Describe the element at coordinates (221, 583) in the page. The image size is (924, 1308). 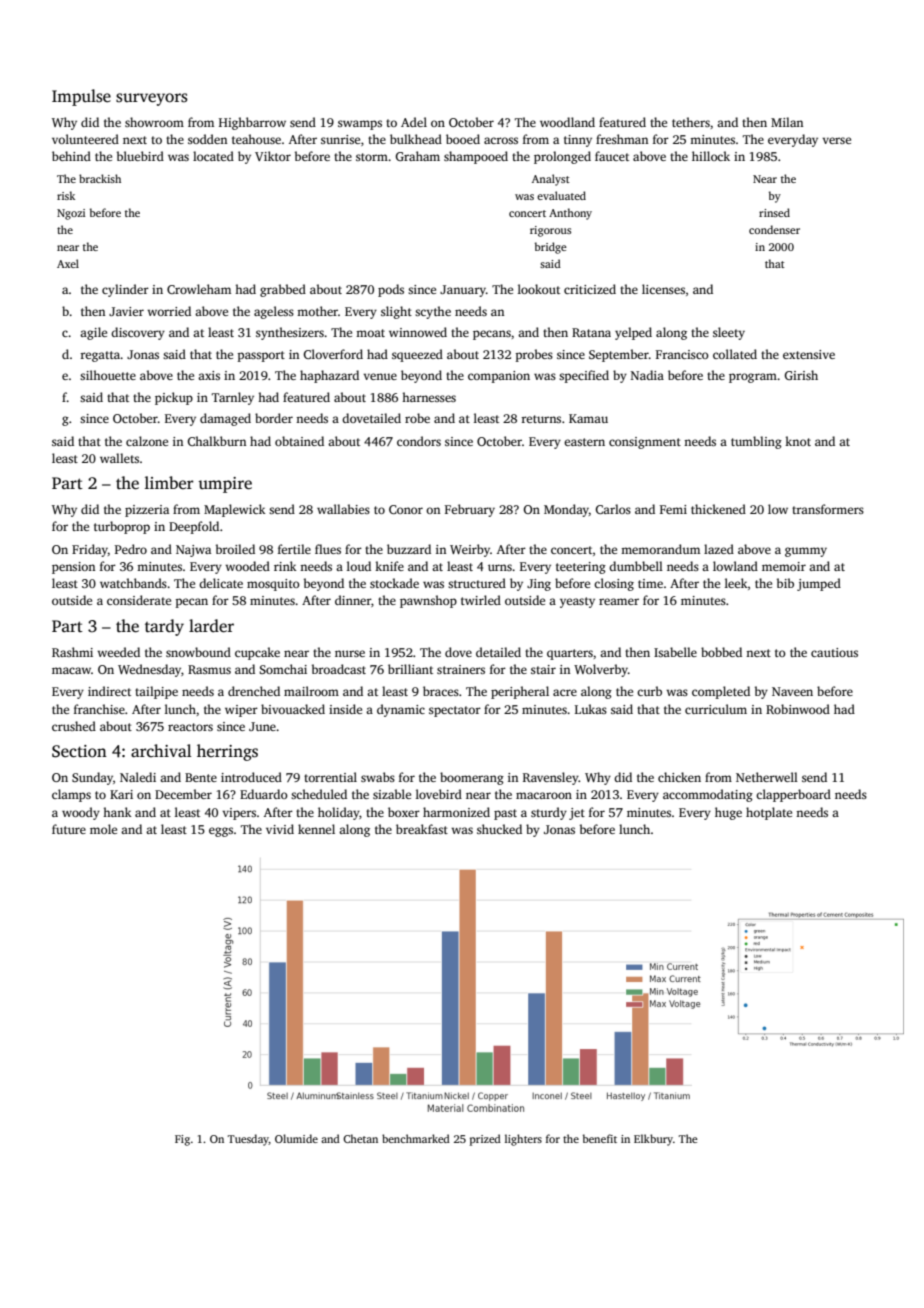
I see `delicate` at that location.
